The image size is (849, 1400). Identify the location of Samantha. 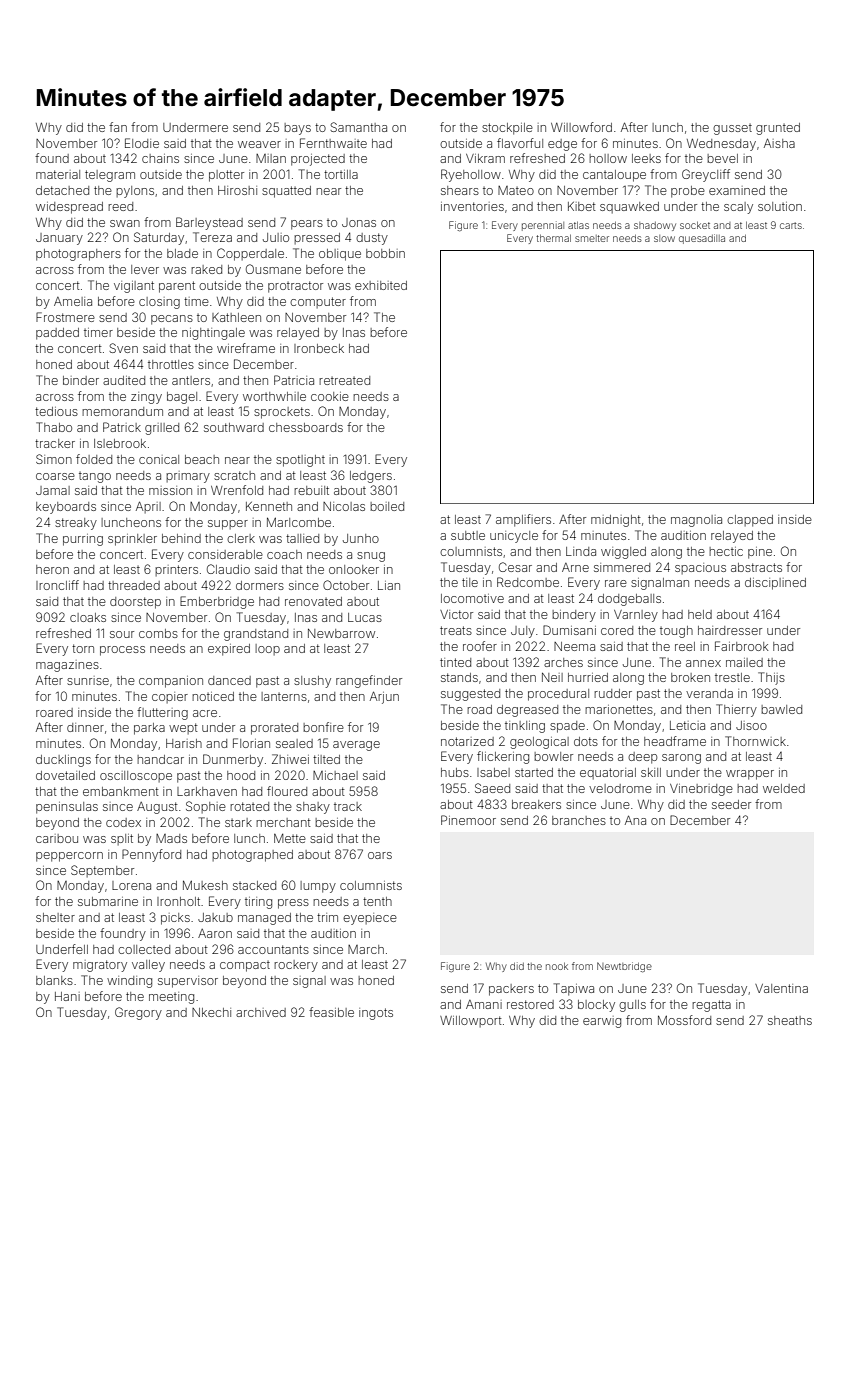
(358, 127).
